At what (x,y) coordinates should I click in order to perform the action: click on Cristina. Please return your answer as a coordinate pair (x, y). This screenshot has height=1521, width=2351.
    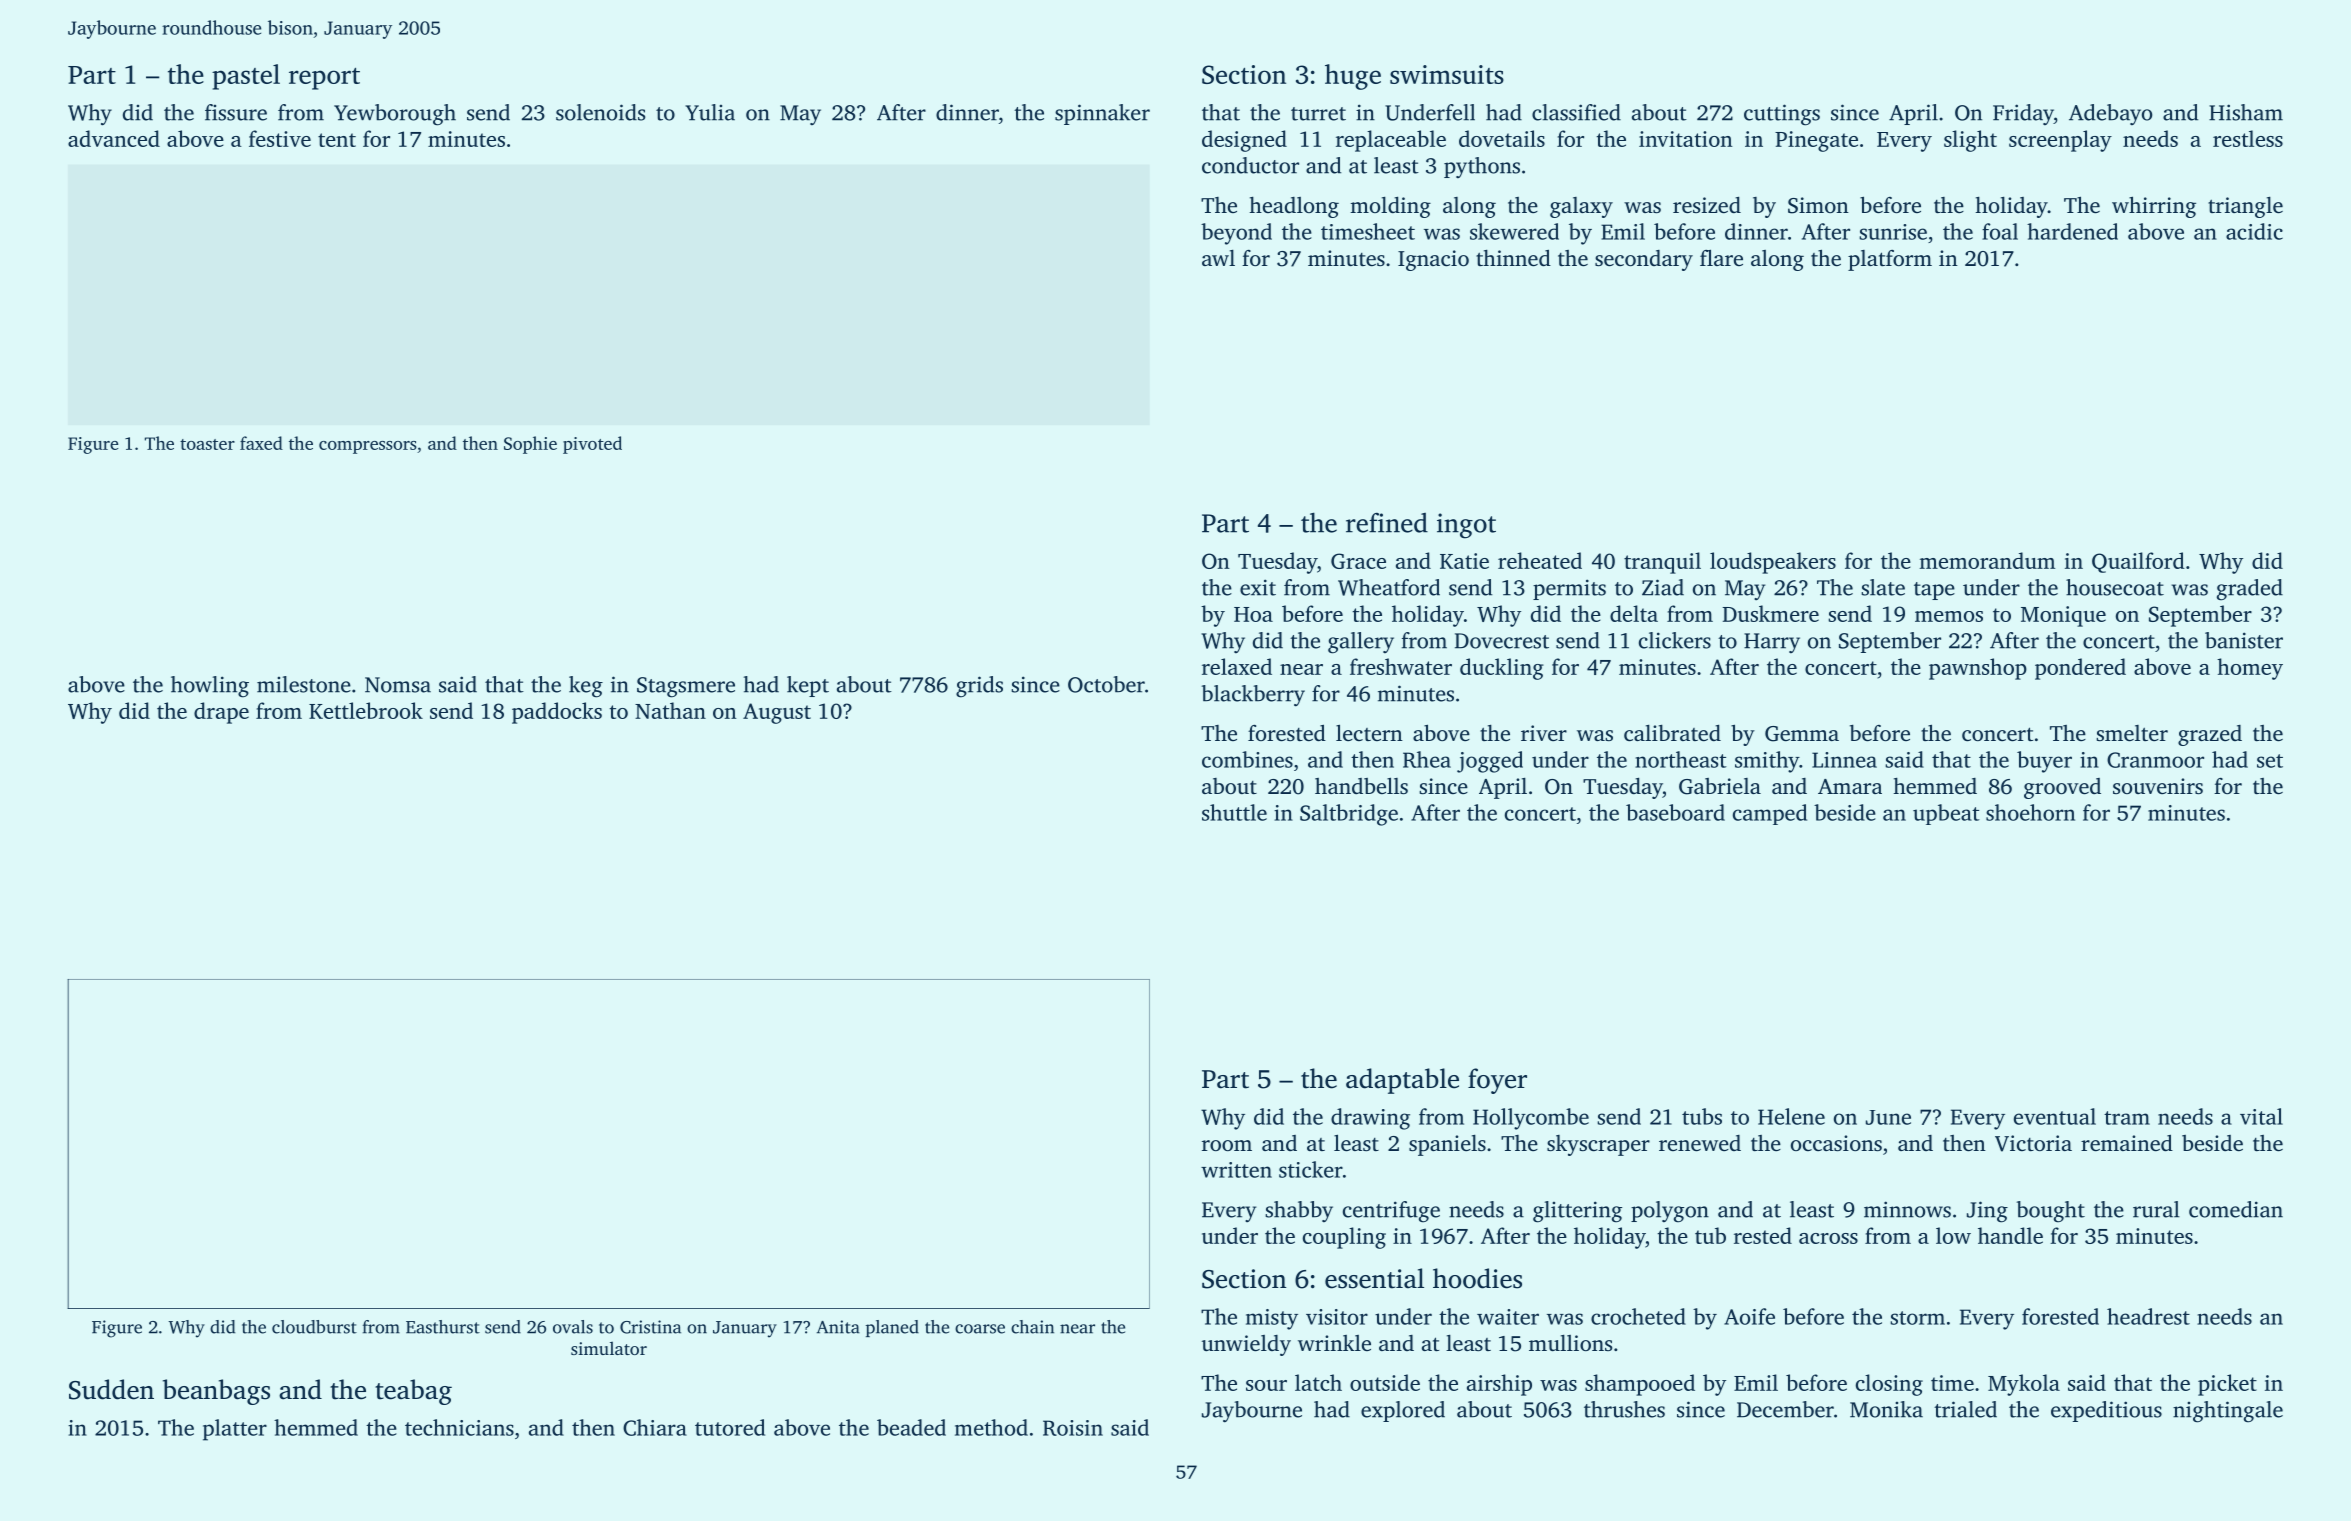
    Looking at the image, I should click on (650, 1327).
